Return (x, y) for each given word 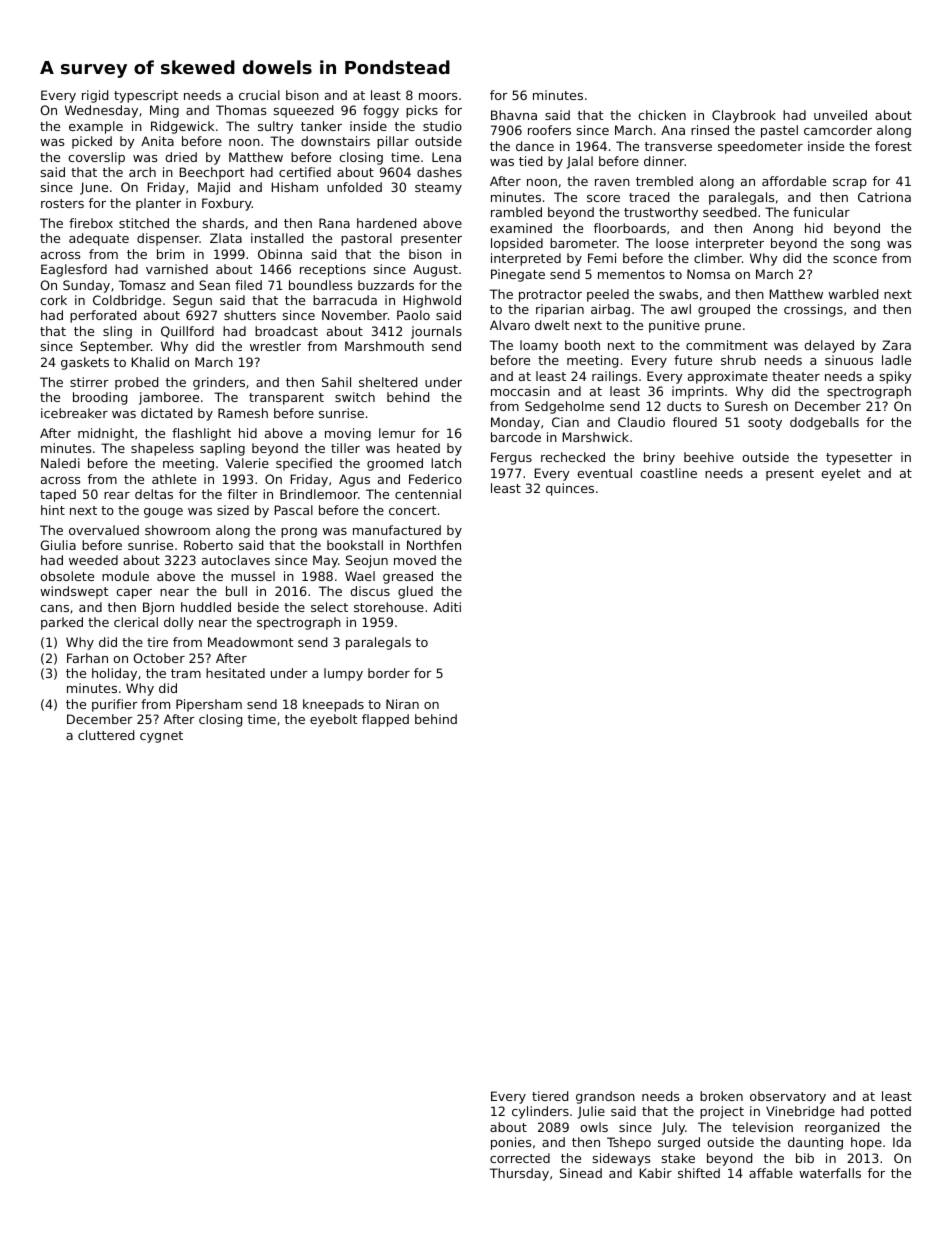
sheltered (388, 382)
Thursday (519, 1174)
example (96, 127)
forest (893, 146)
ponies (511, 1143)
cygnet (161, 737)
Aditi (447, 607)
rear (117, 495)
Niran (402, 704)
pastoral (366, 239)
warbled (853, 294)
